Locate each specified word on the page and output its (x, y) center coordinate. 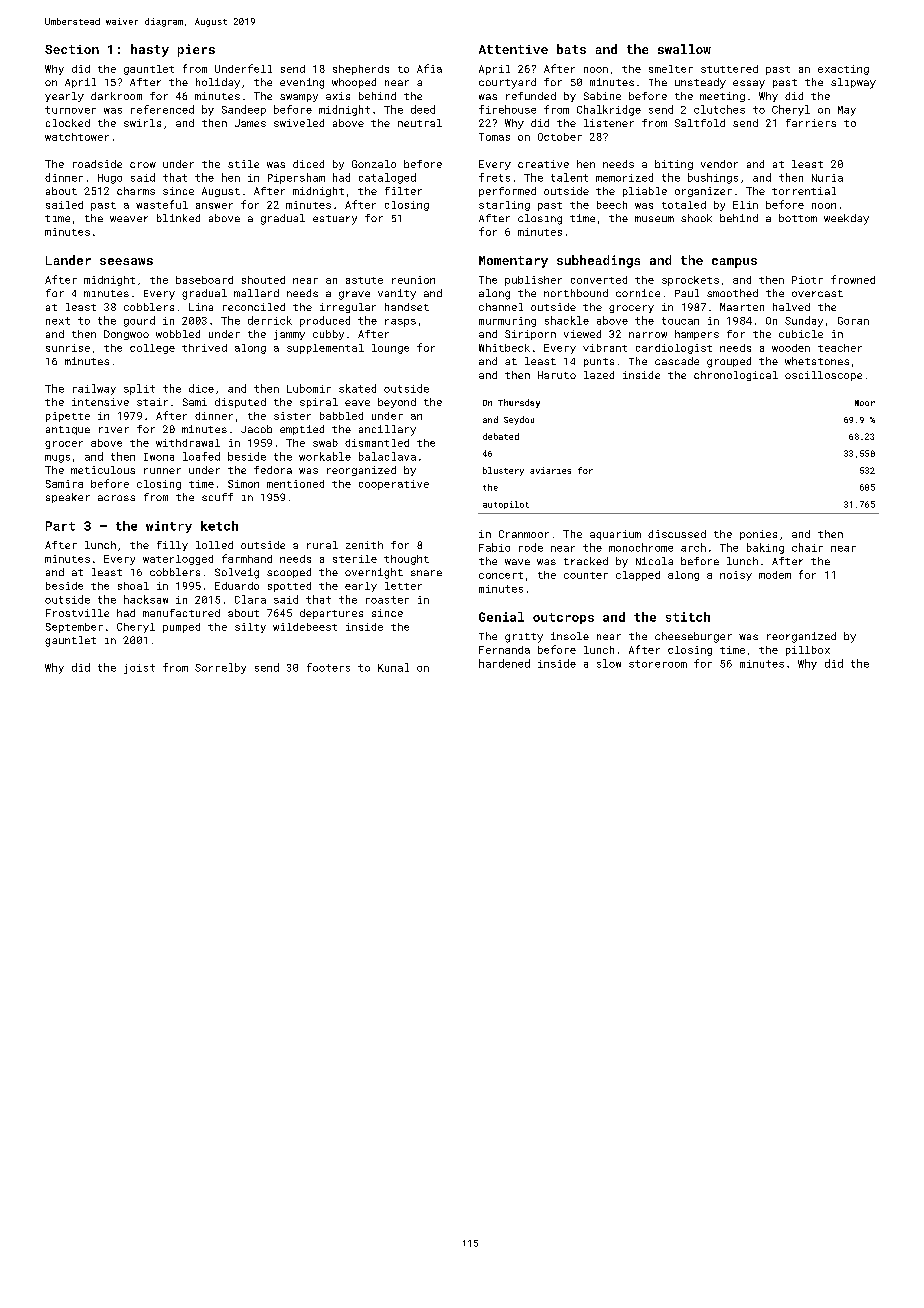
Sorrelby (220, 668)
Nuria (827, 178)
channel (501, 307)
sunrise (68, 348)
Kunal (393, 667)
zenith (364, 545)
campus (734, 263)
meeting (722, 97)
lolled (214, 545)
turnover (70, 110)
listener (609, 123)
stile (243, 164)
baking (765, 548)
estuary (335, 220)
